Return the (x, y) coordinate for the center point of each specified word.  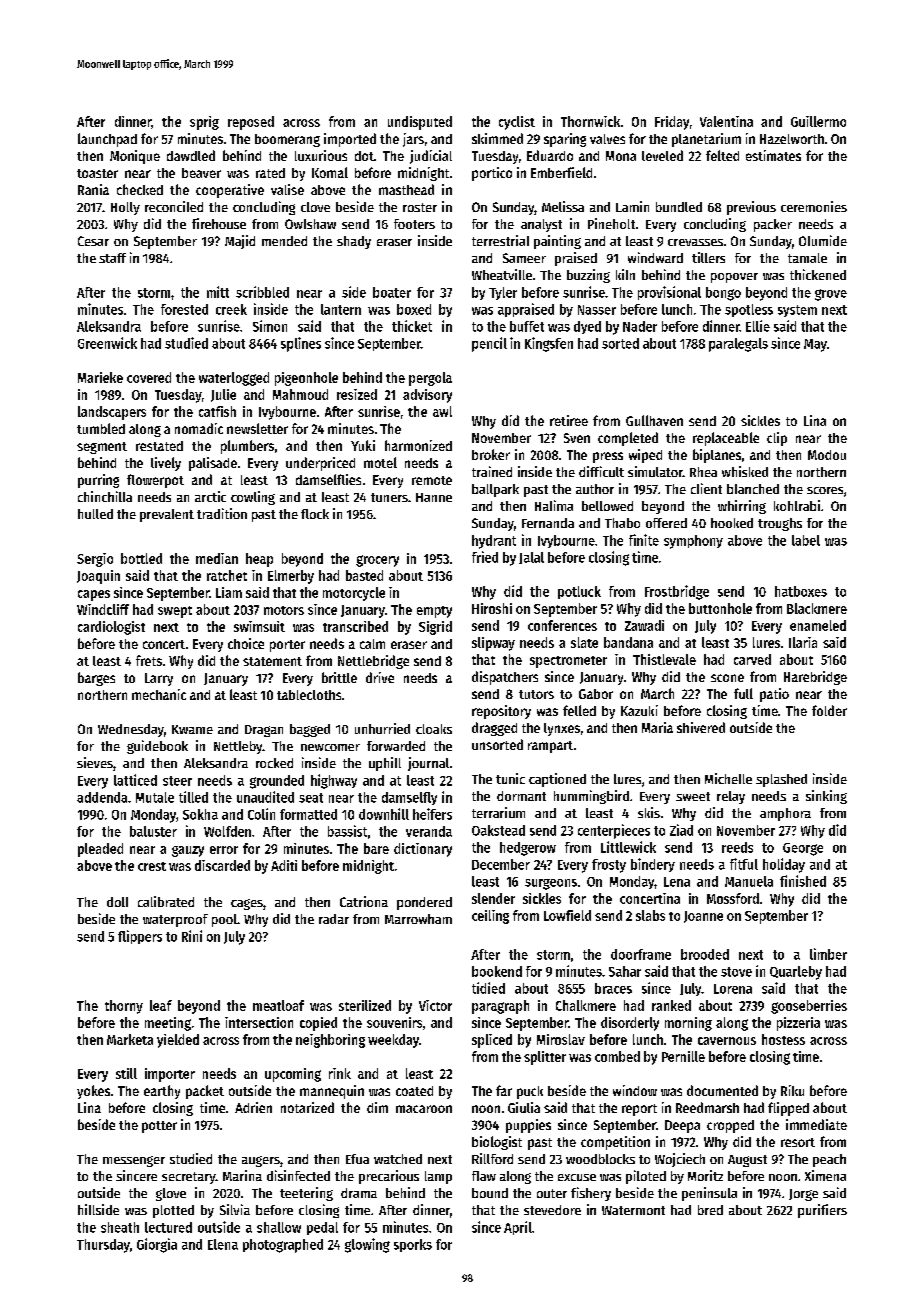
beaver (201, 173)
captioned (557, 780)
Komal (330, 172)
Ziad (681, 830)
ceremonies (814, 206)
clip (777, 439)
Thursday (103, 1246)
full (743, 693)
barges (96, 679)
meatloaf (278, 1005)
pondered (424, 903)
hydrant (494, 542)
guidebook (157, 747)
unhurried (382, 728)
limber (828, 954)
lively (166, 464)
